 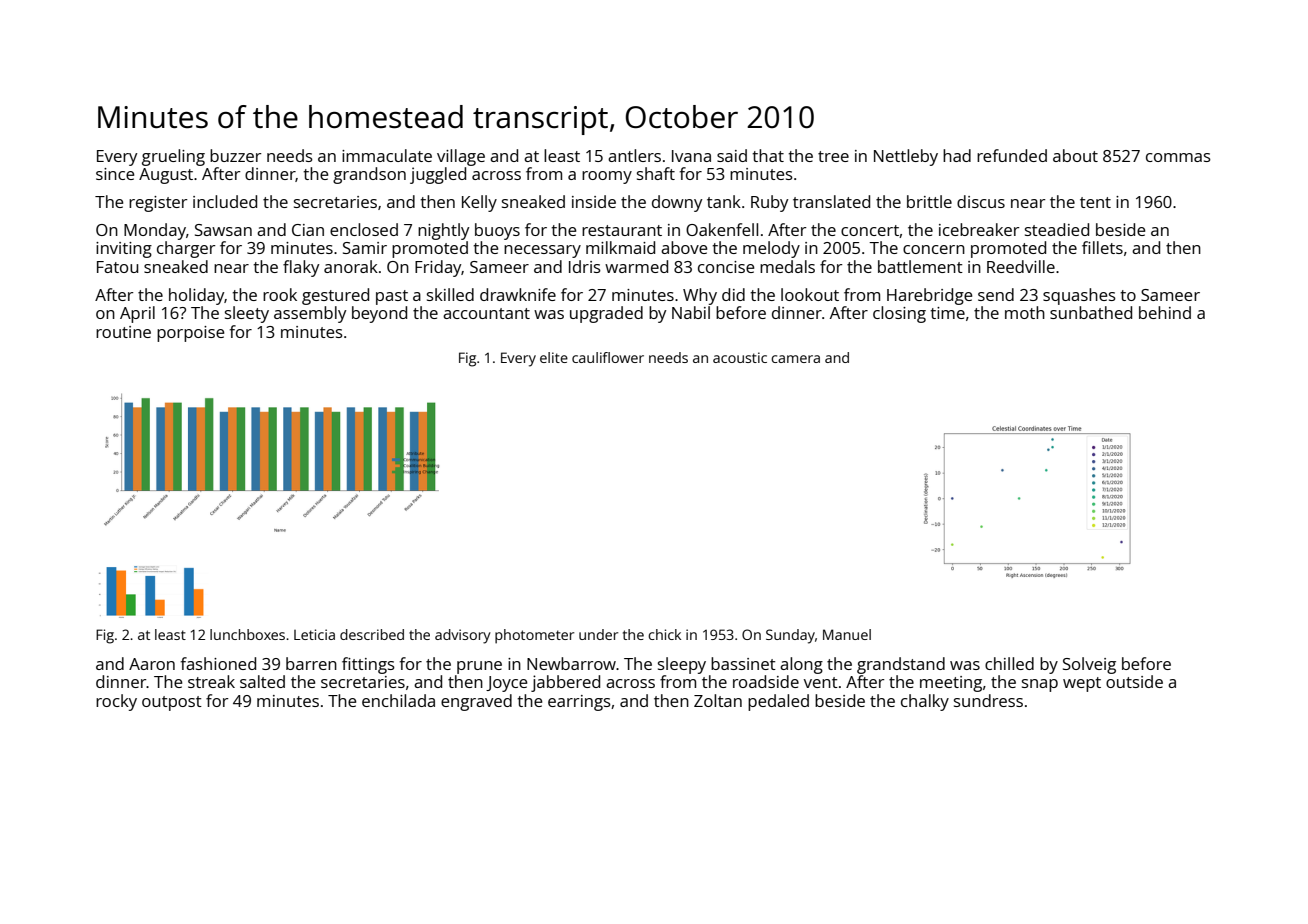 What do you see at coordinates (158, 204) in the screenshot?
I see `register` at bounding box center [158, 204].
